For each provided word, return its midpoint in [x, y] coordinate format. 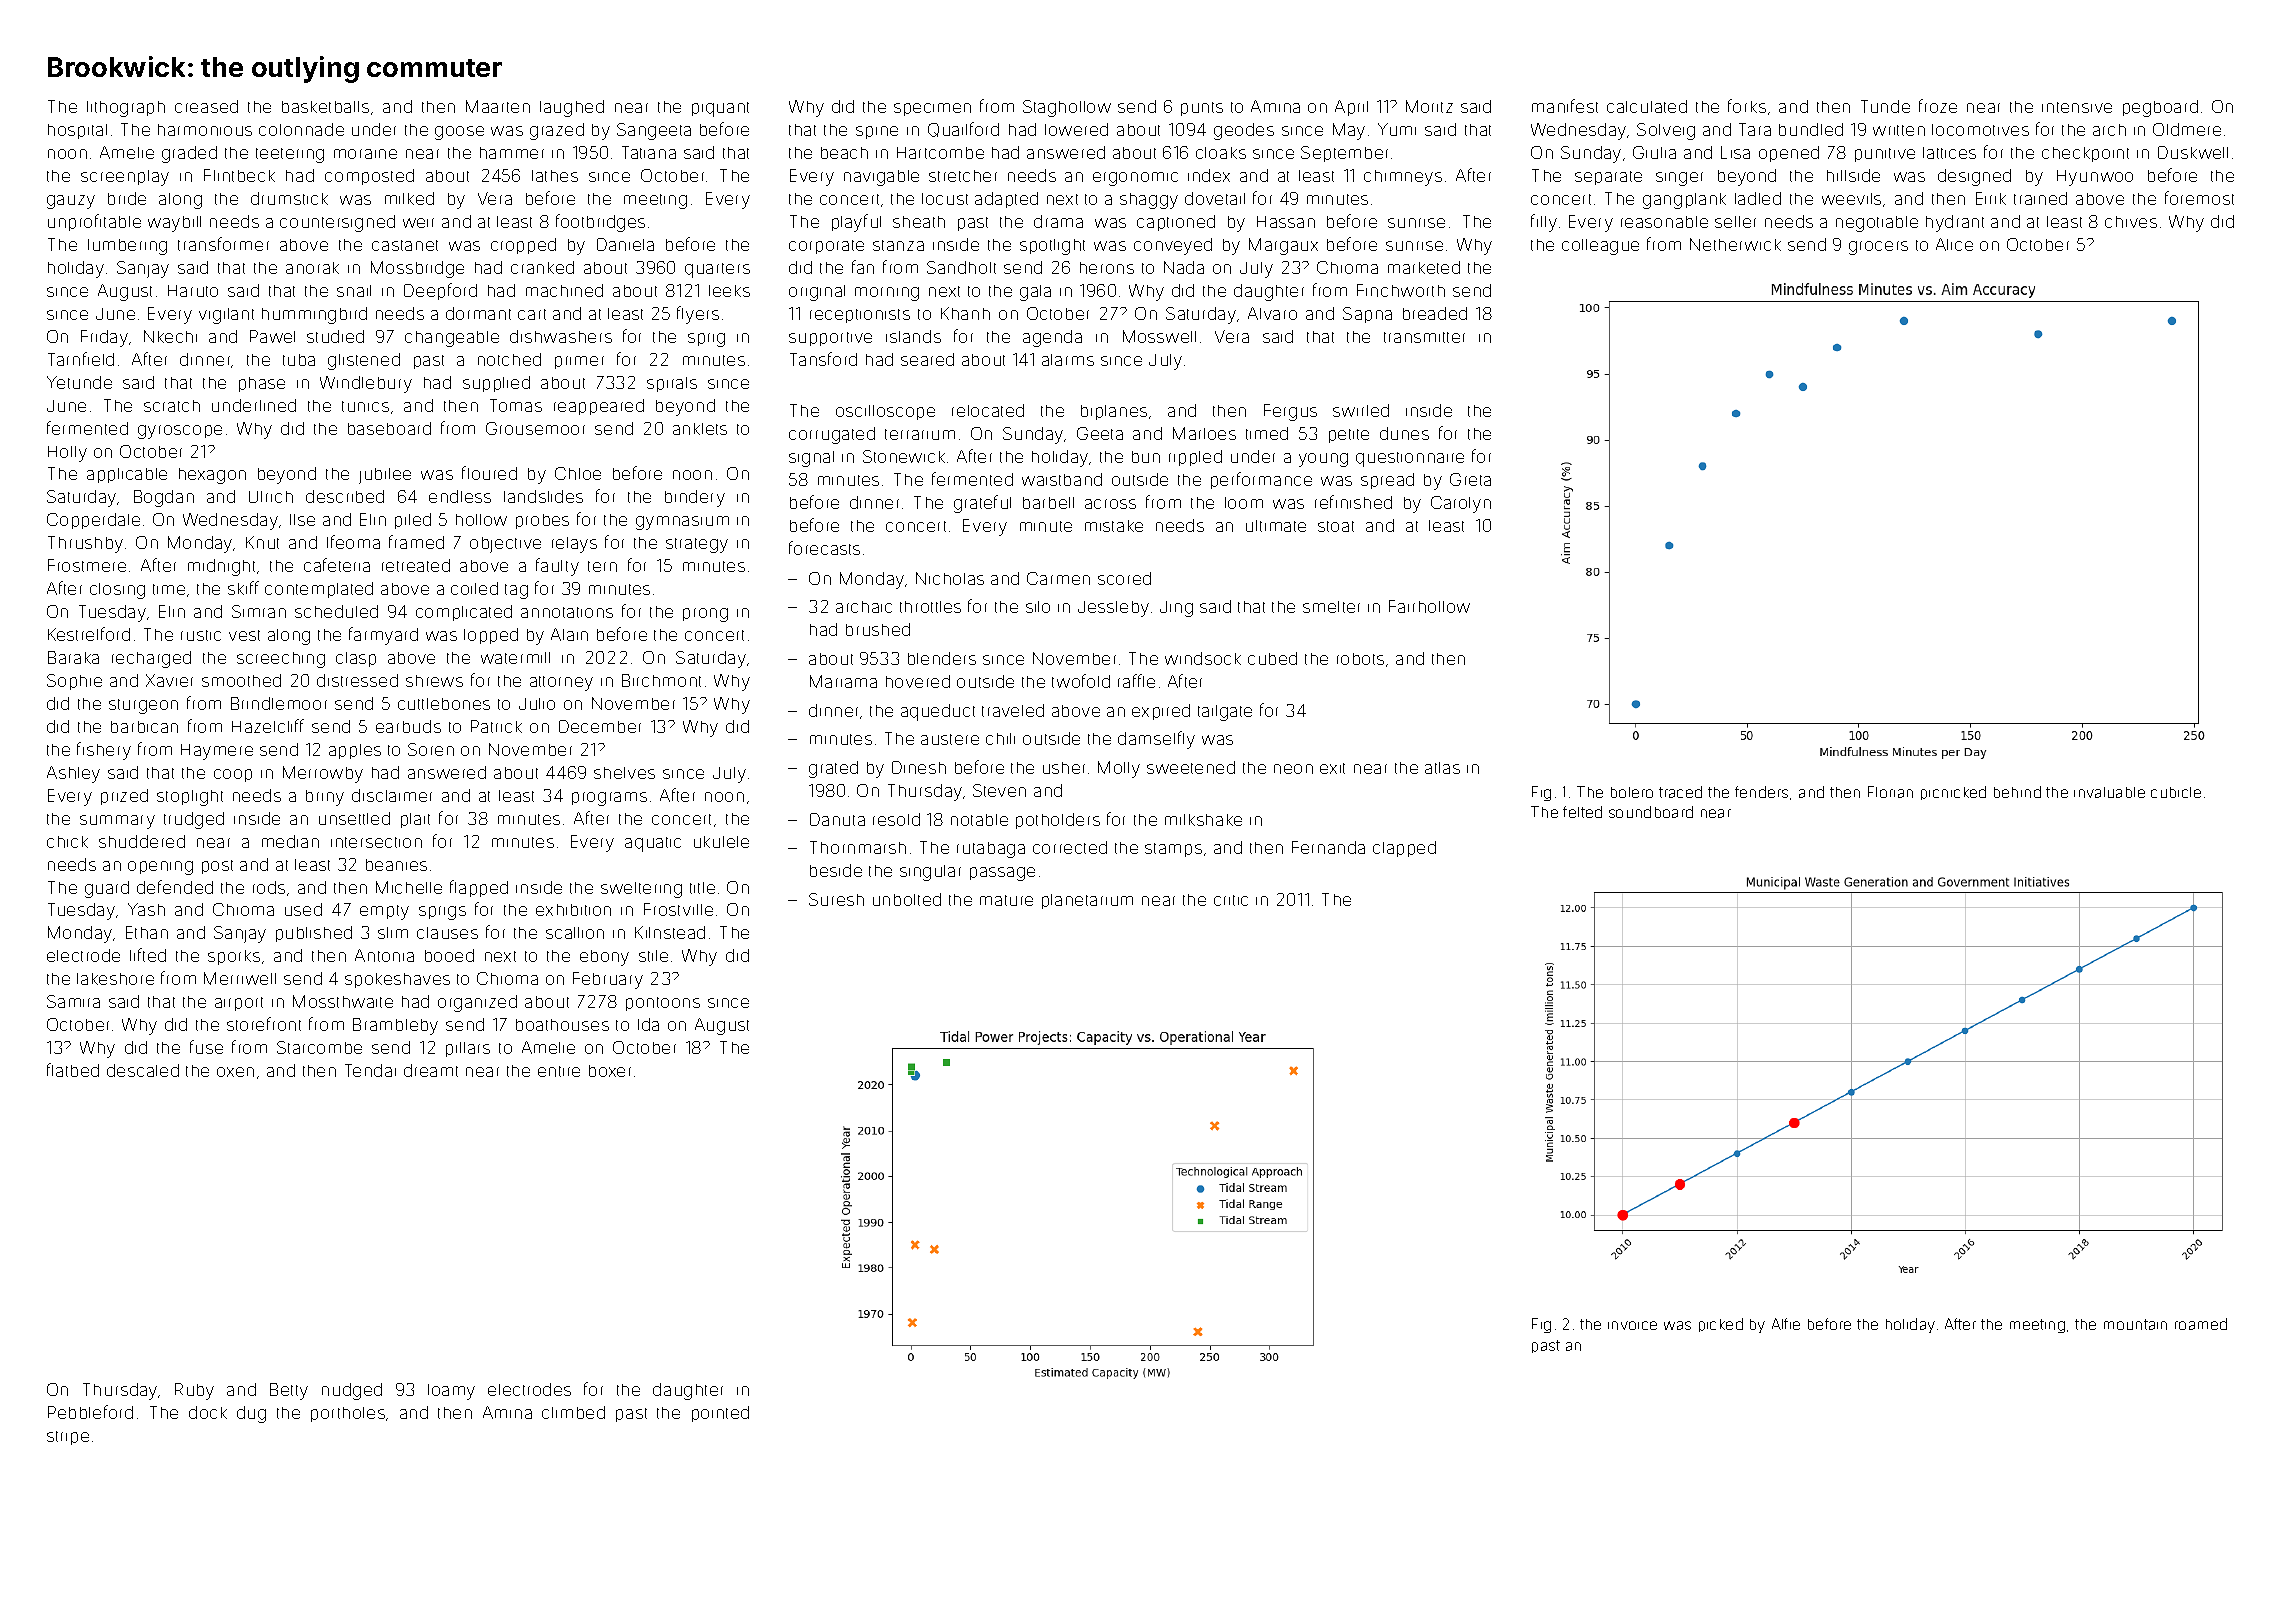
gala [1035, 293]
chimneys [1403, 178]
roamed [2201, 1324]
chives [2131, 222]
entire [559, 1071]
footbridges [600, 223]
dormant [478, 313]
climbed [573, 1412]
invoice [1632, 1325]
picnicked [1953, 793]
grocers [1878, 248]
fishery [104, 751]
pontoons [663, 1004]
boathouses [562, 1025]
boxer [610, 1071]
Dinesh [919, 767]
